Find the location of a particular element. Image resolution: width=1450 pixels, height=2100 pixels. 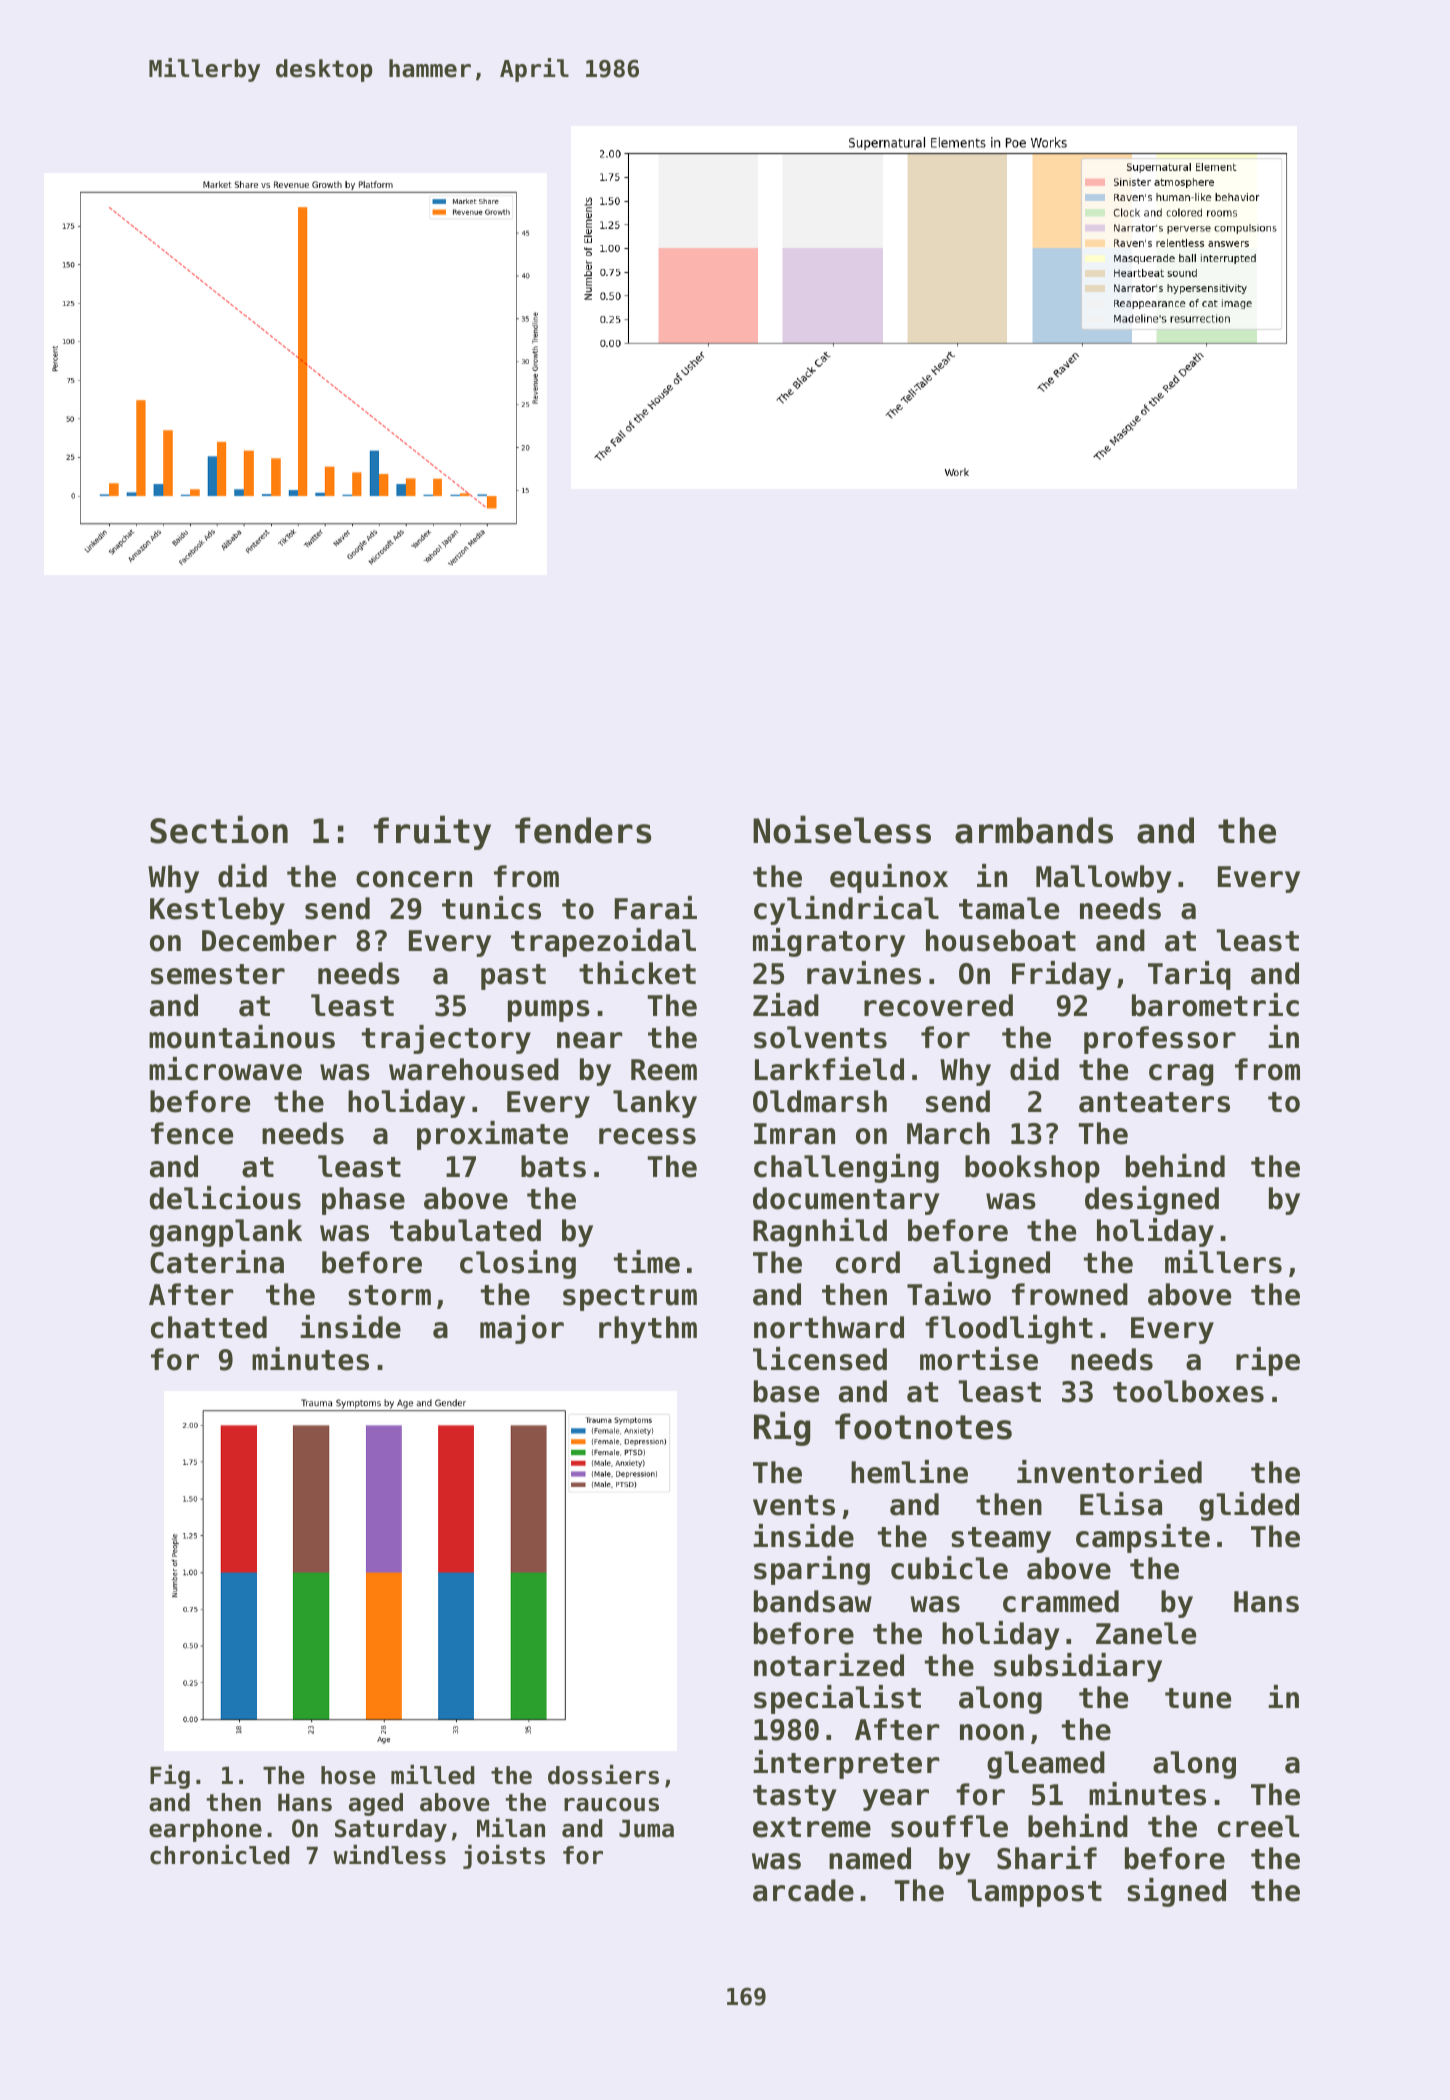

lanky is located at coordinates (655, 1104).
